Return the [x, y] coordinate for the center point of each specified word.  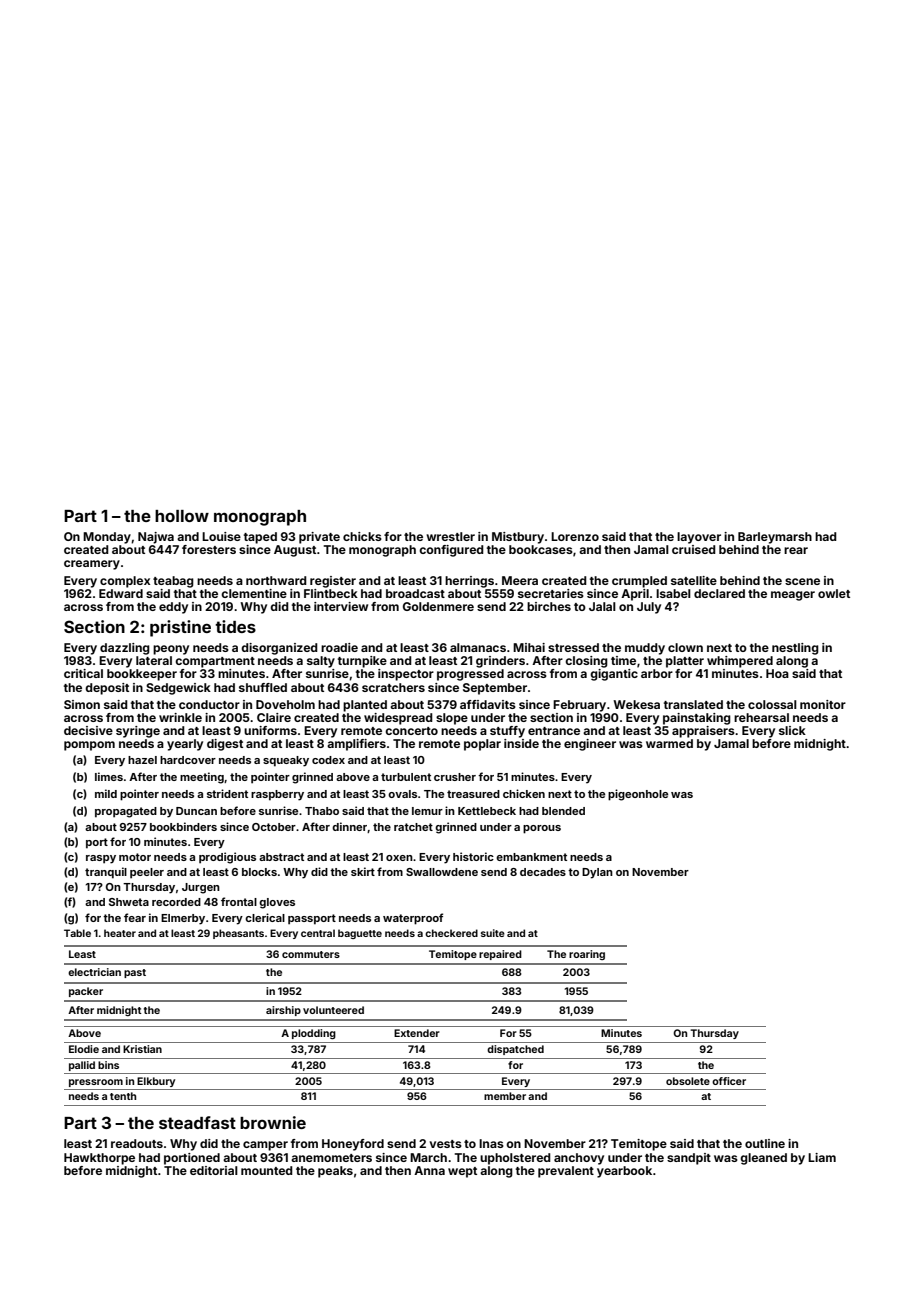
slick [792, 730]
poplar [482, 745]
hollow [182, 516]
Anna [429, 1170]
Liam [822, 1157]
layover [699, 538]
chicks [362, 536]
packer [86, 992]
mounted [267, 1170]
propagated [126, 812]
